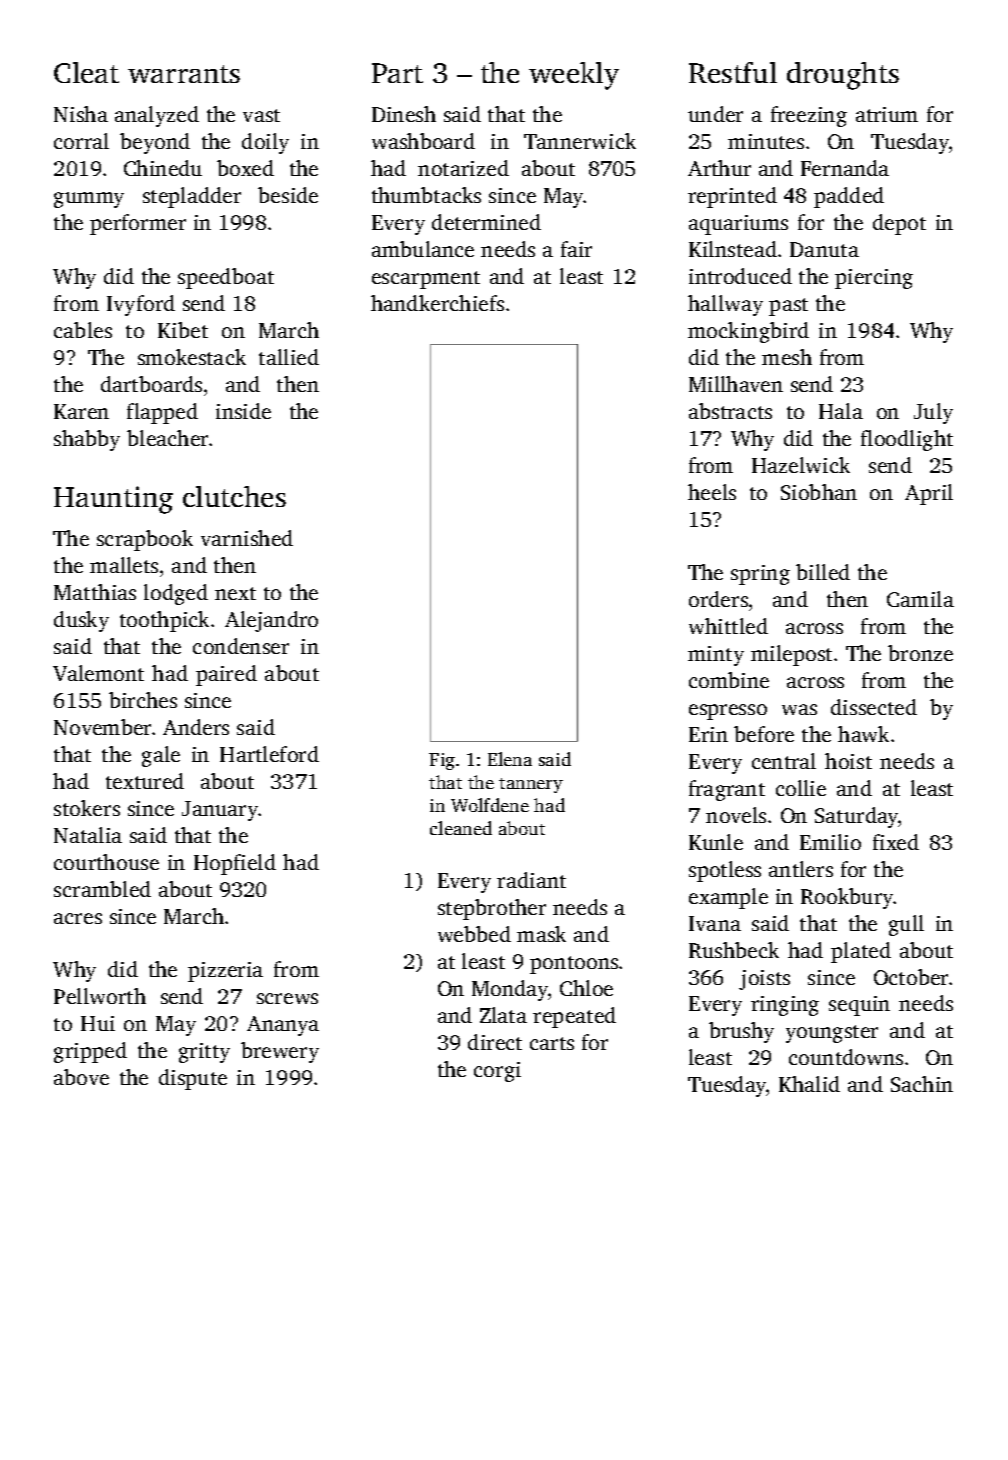 This image has width=1008, height=1460. Describe the element at coordinates (911, 977) in the image. I see `October` at that location.
